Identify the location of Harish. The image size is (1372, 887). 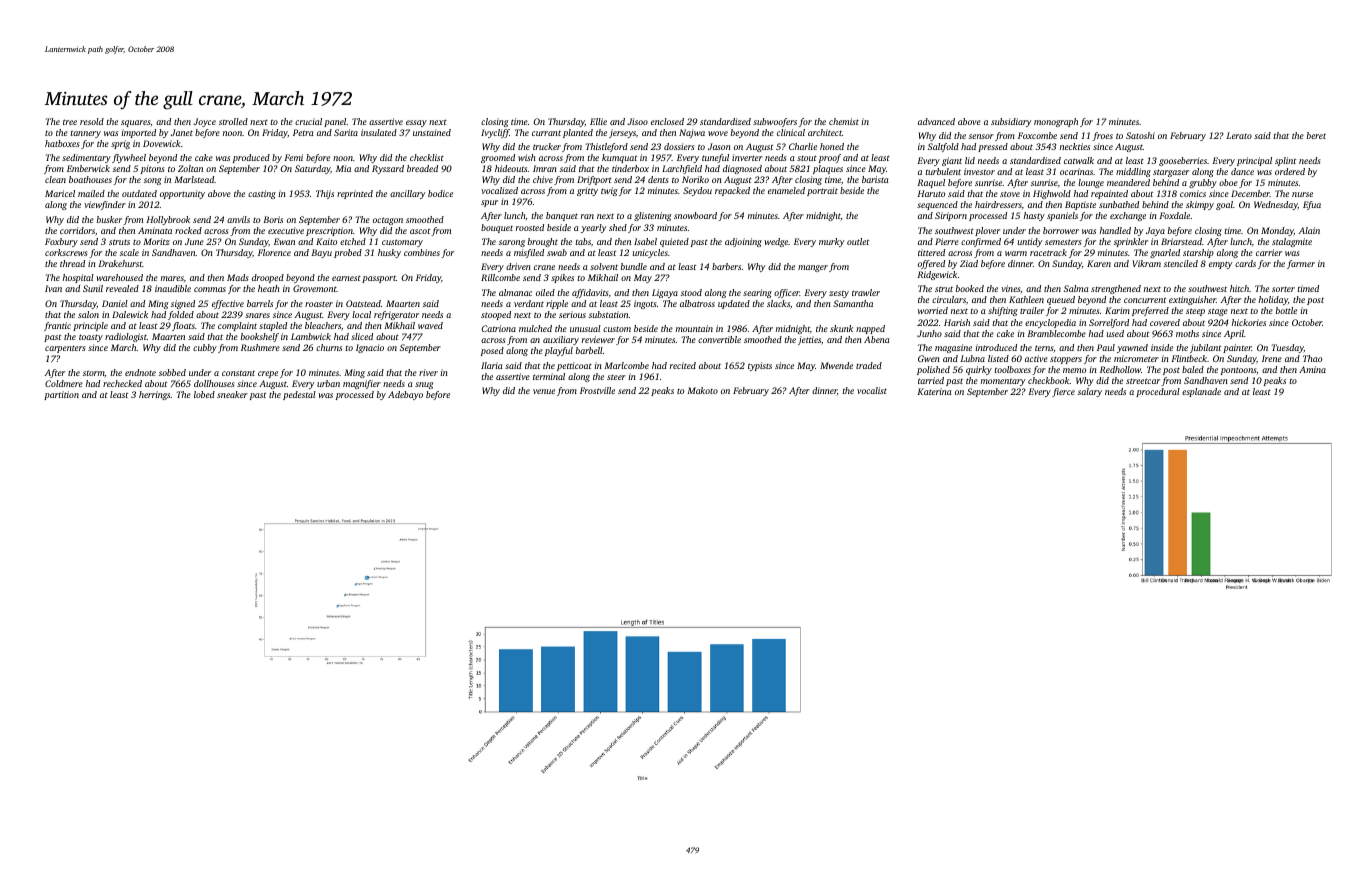
(957, 322).
